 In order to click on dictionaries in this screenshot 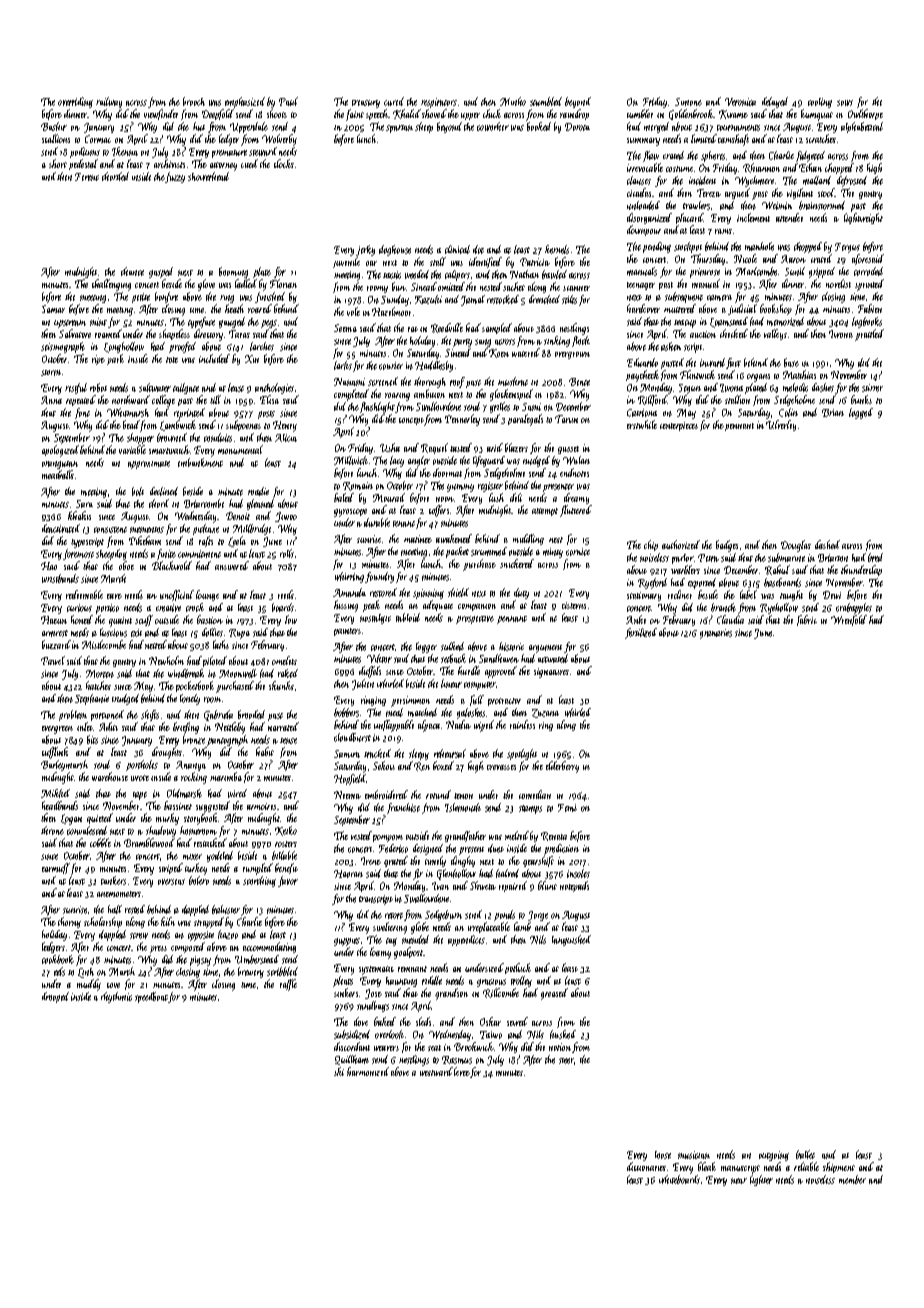, I will do `click(646, 1166)`.
